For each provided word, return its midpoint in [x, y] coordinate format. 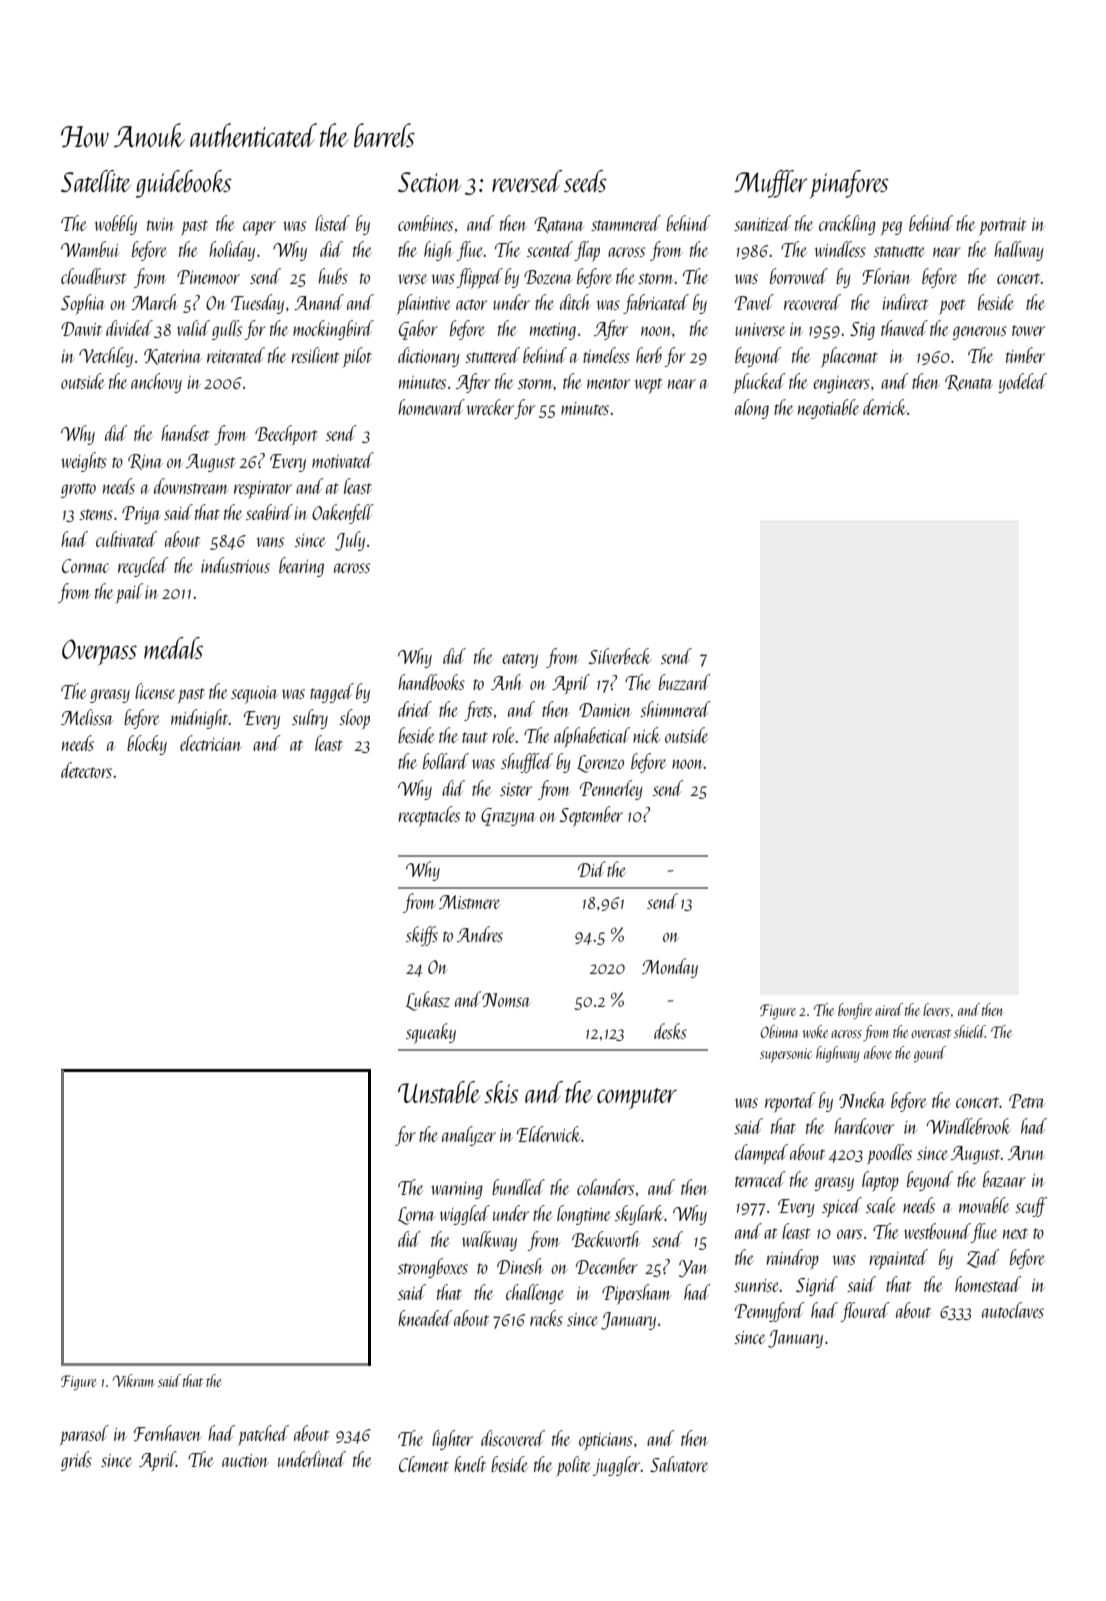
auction [245, 1460]
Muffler [770, 184]
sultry [310, 719]
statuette [899, 251]
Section [429, 182]
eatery [520, 660]
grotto [78, 490]
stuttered [492, 355]
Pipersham [636, 1294]
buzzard [685, 682]
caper [259, 228]
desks [670, 1031]
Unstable [439, 1092]
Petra [1027, 1101]
